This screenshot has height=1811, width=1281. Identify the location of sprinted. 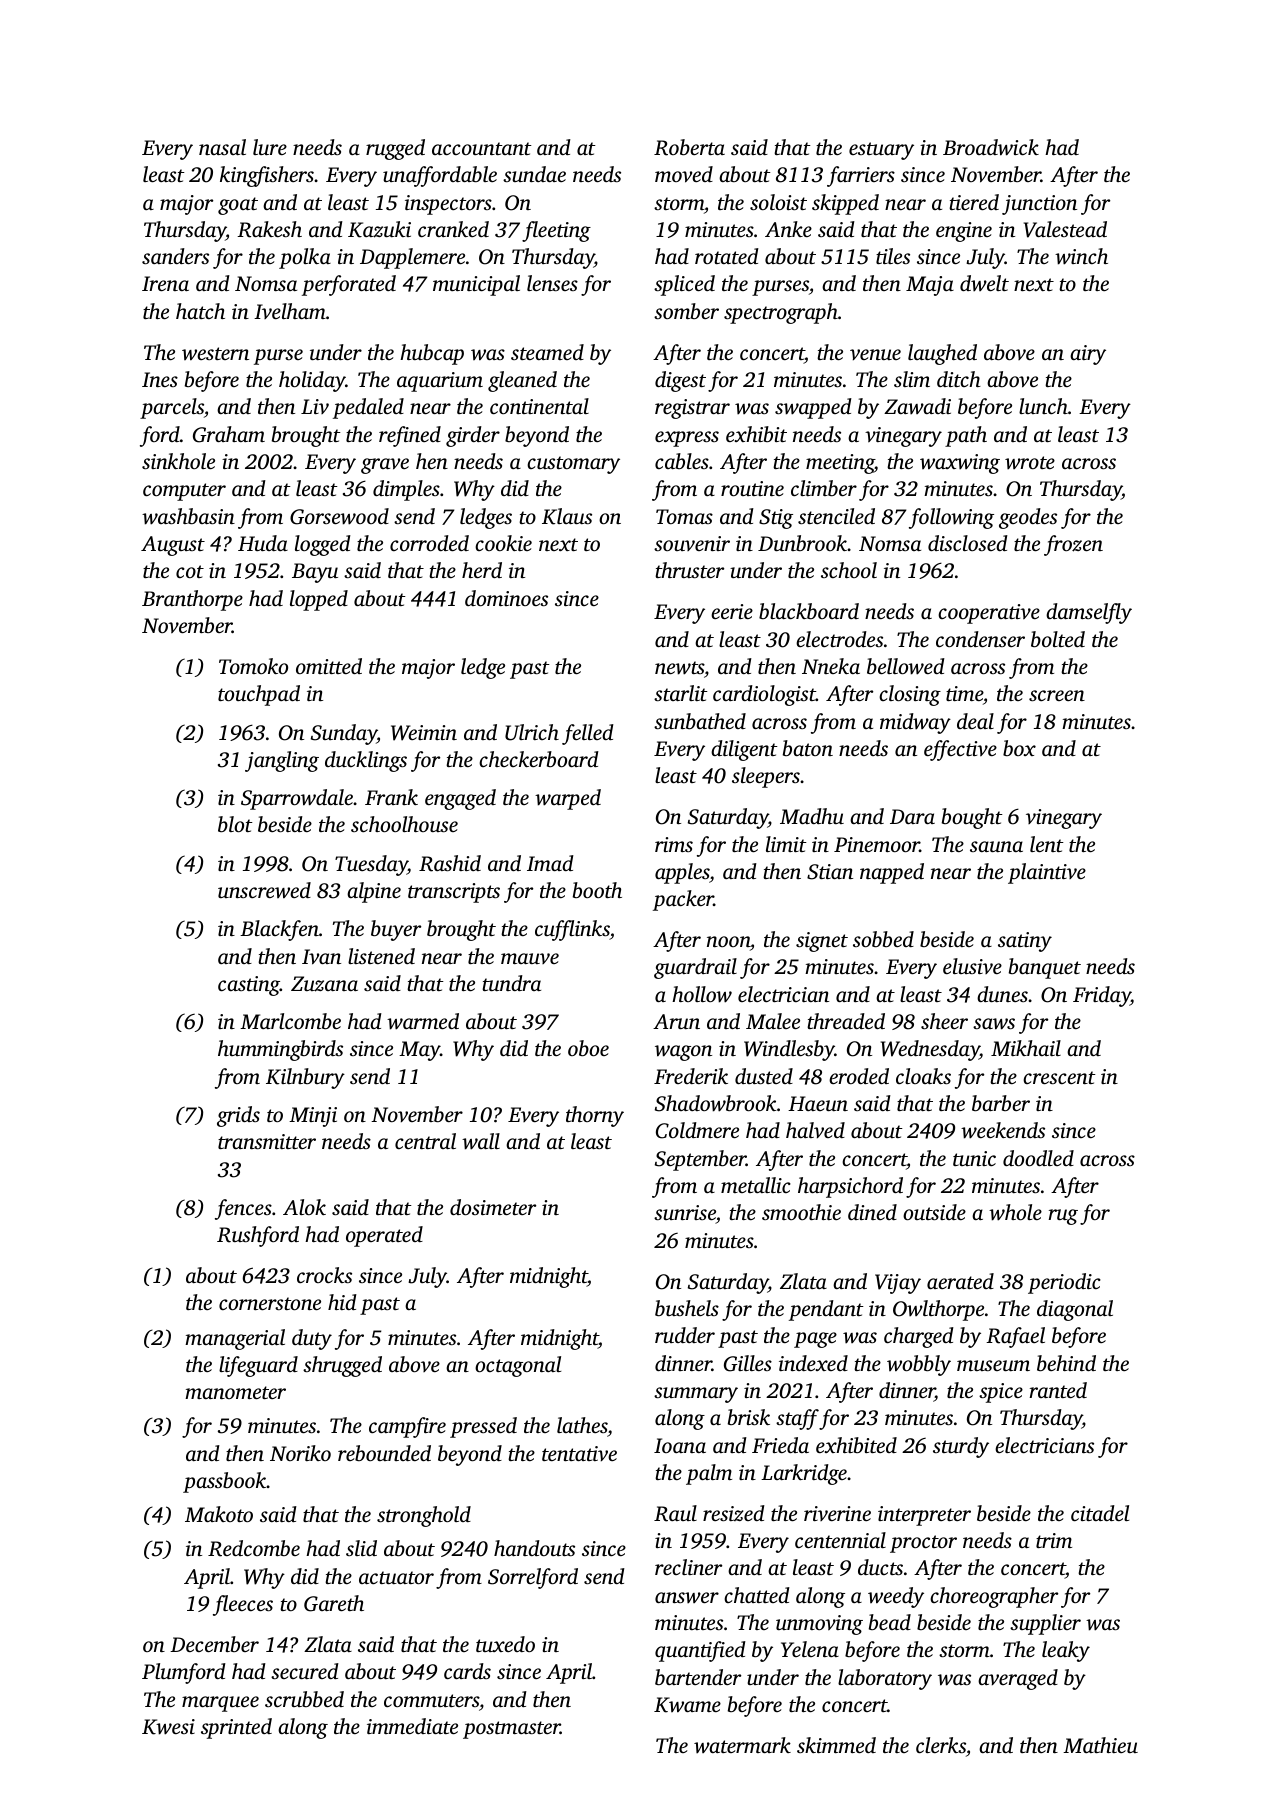
(236, 1728).
